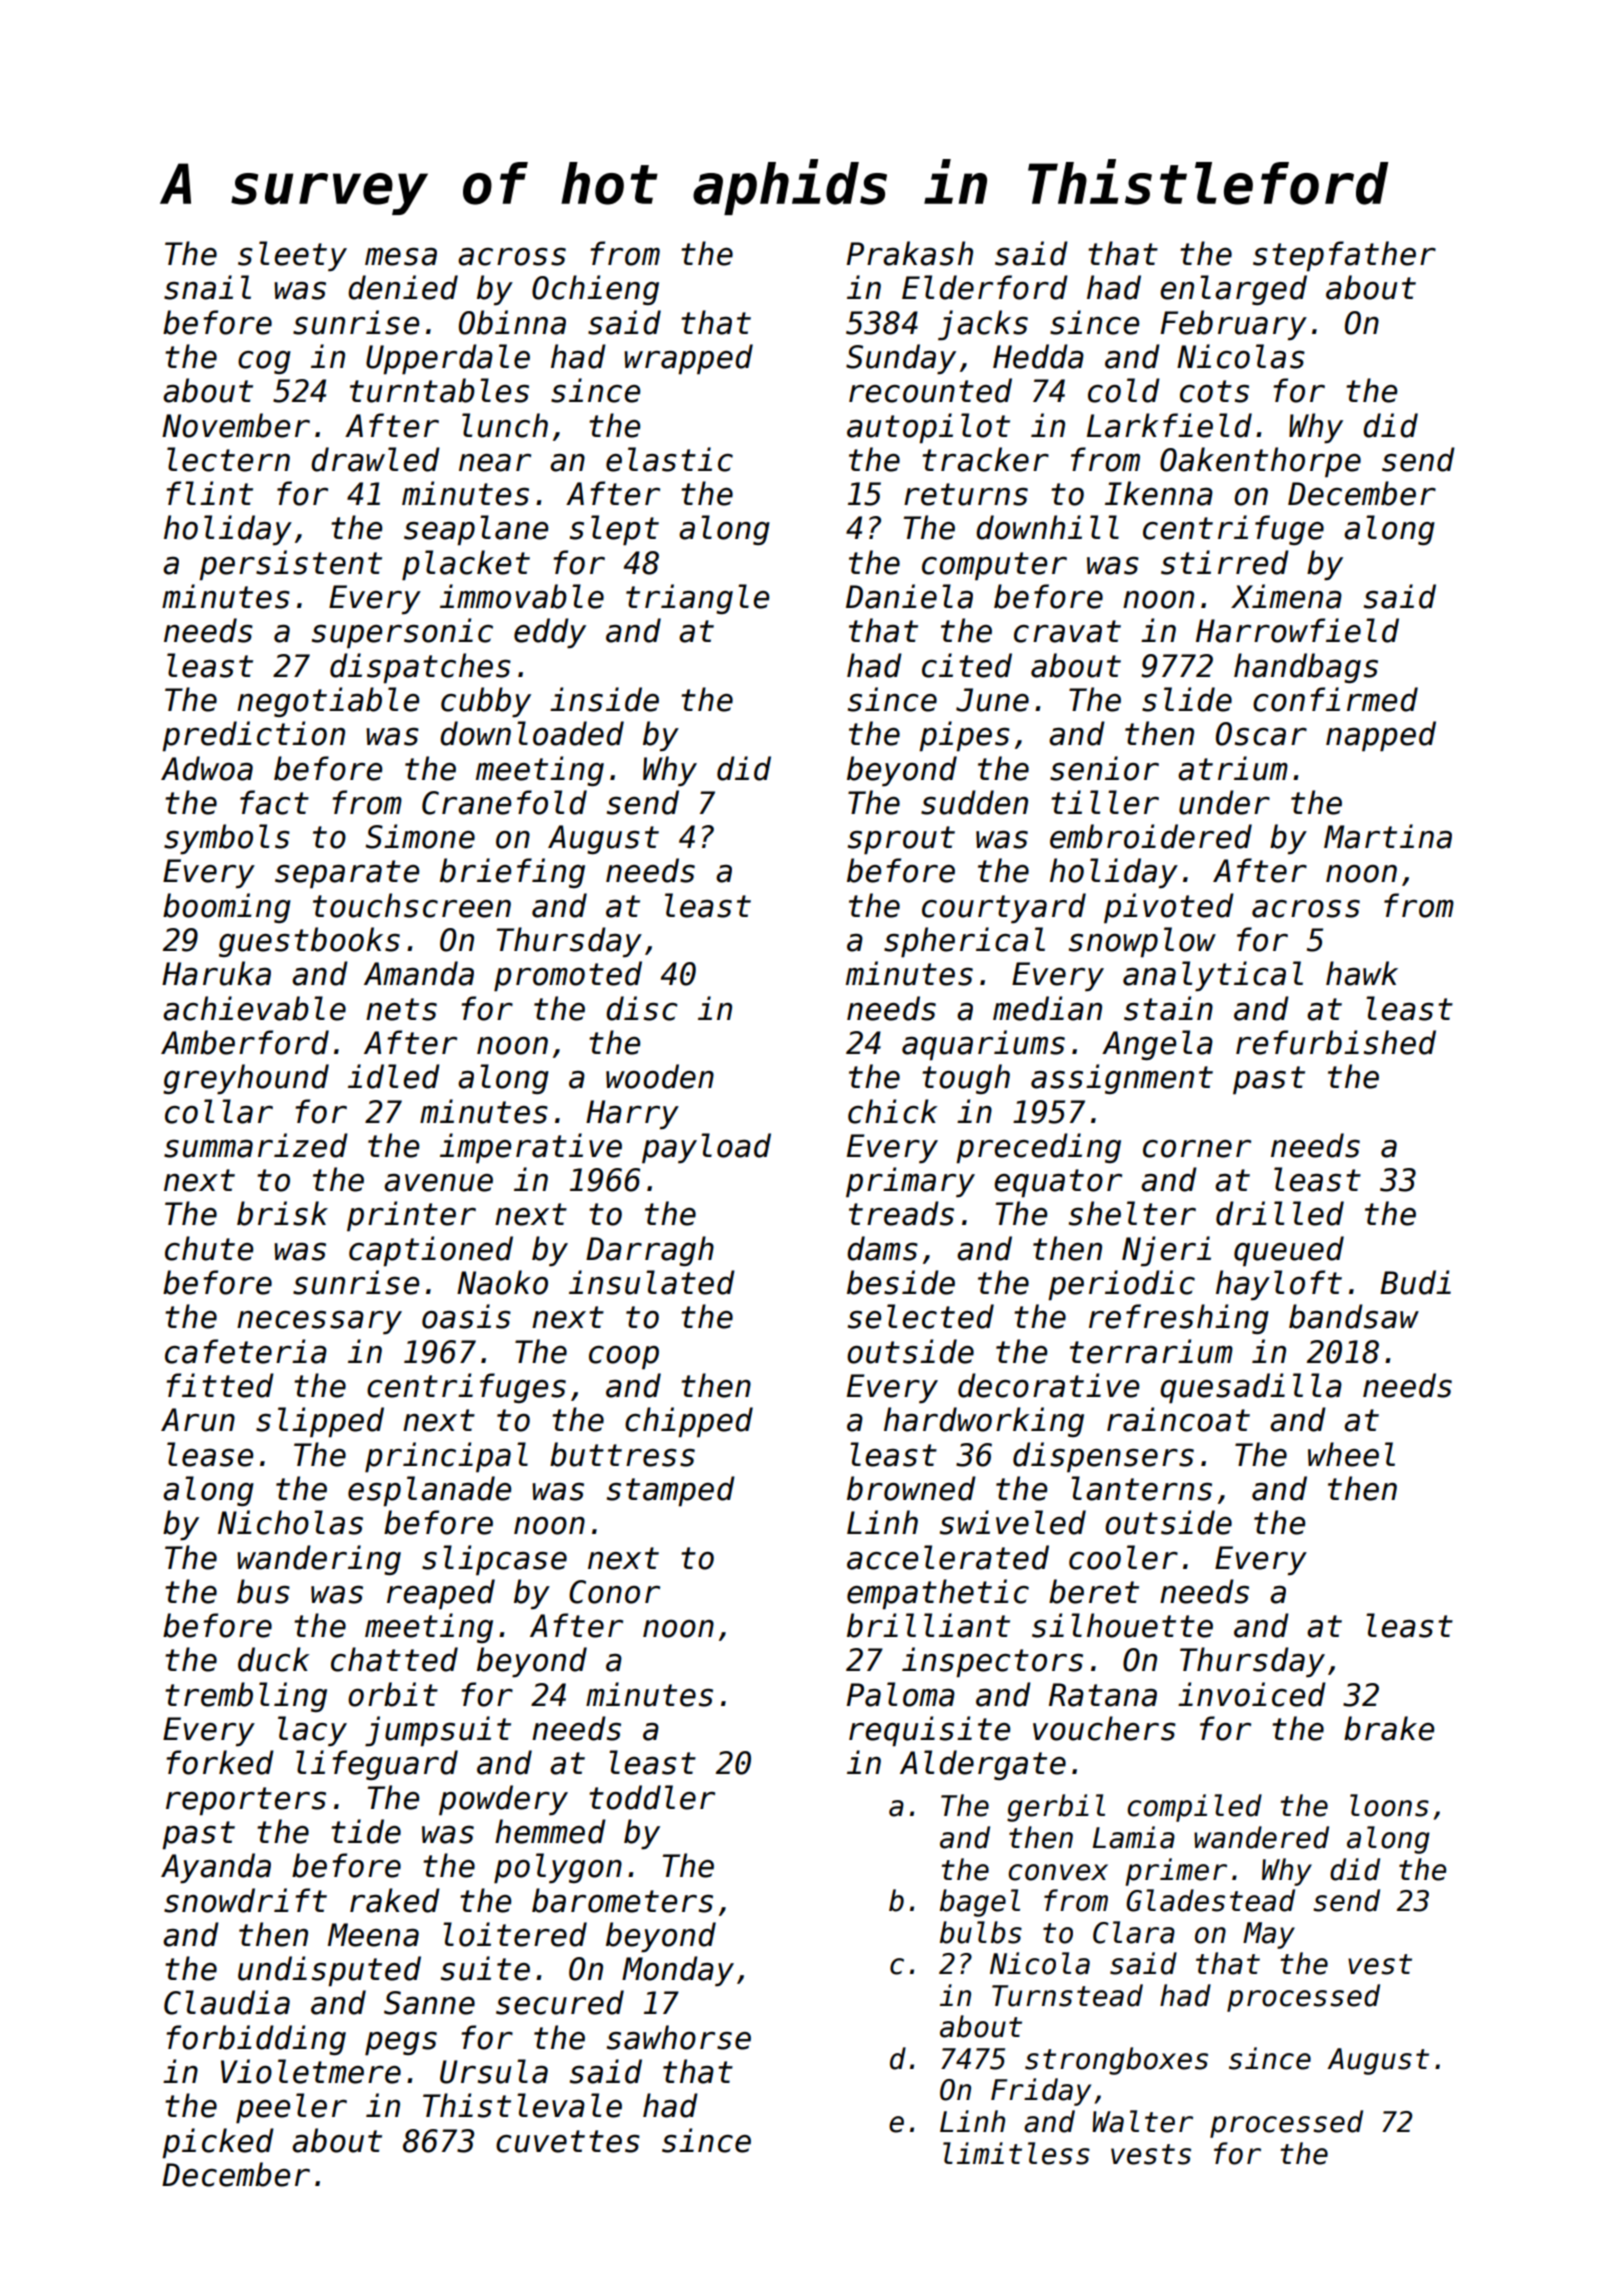  What do you see at coordinates (403, 287) in the screenshot?
I see `denied` at bounding box center [403, 287].
